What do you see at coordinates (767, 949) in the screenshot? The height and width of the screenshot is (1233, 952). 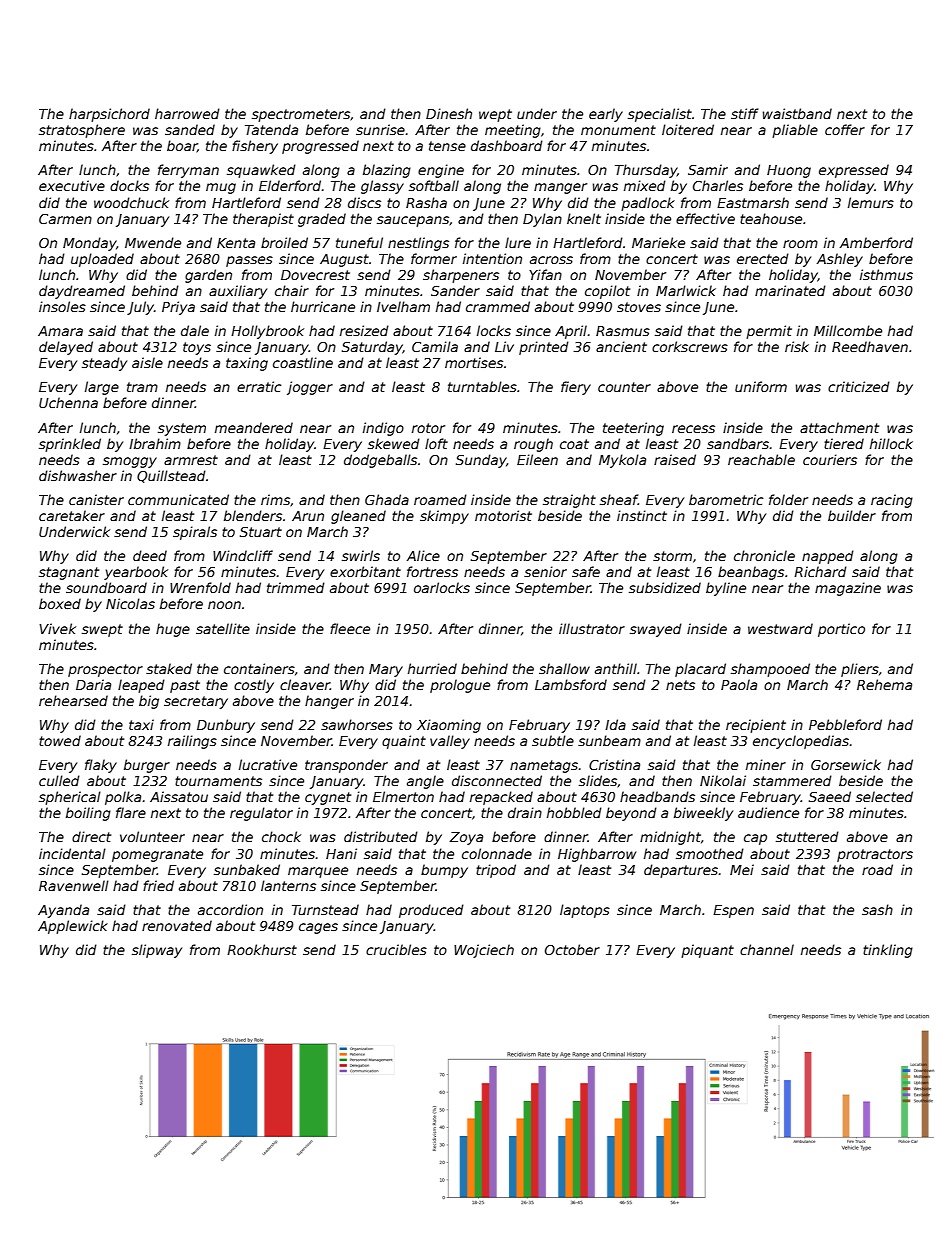 I see `channel` at bounding box center [767, 949].
